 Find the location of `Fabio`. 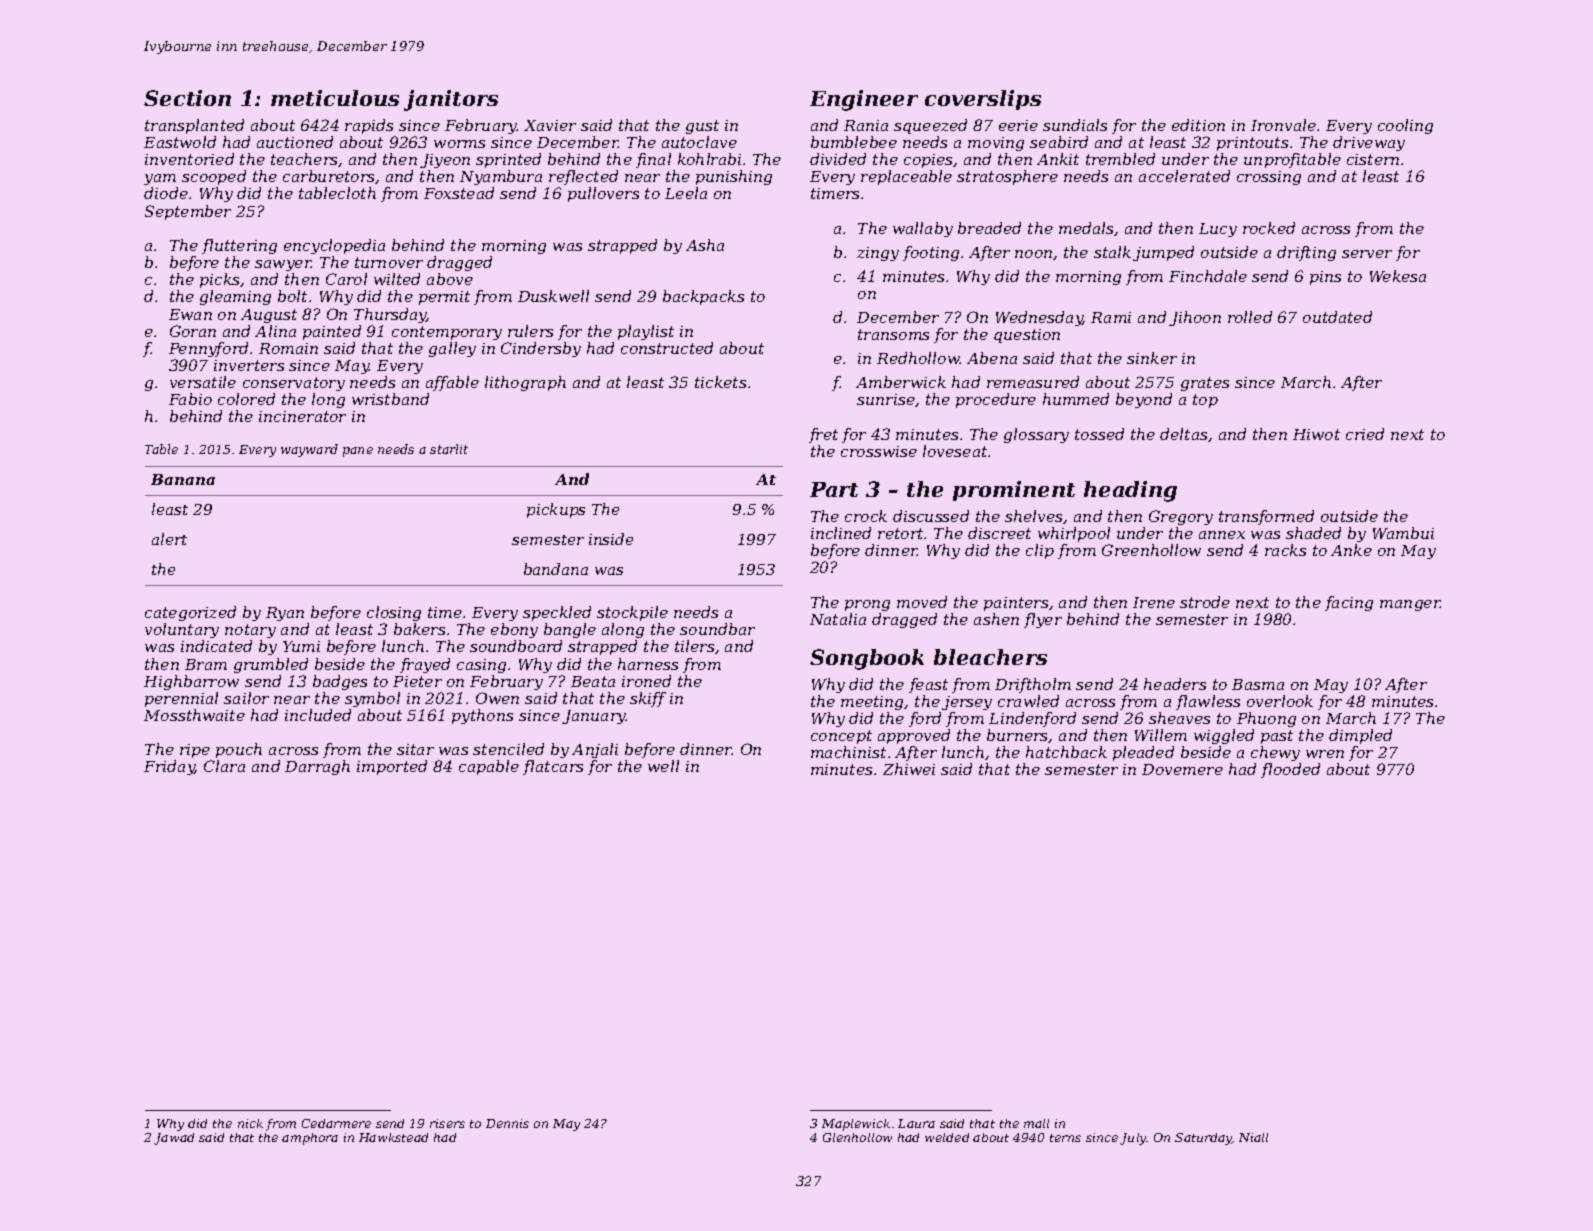

Fabio is located at coordinates (190, 399).
